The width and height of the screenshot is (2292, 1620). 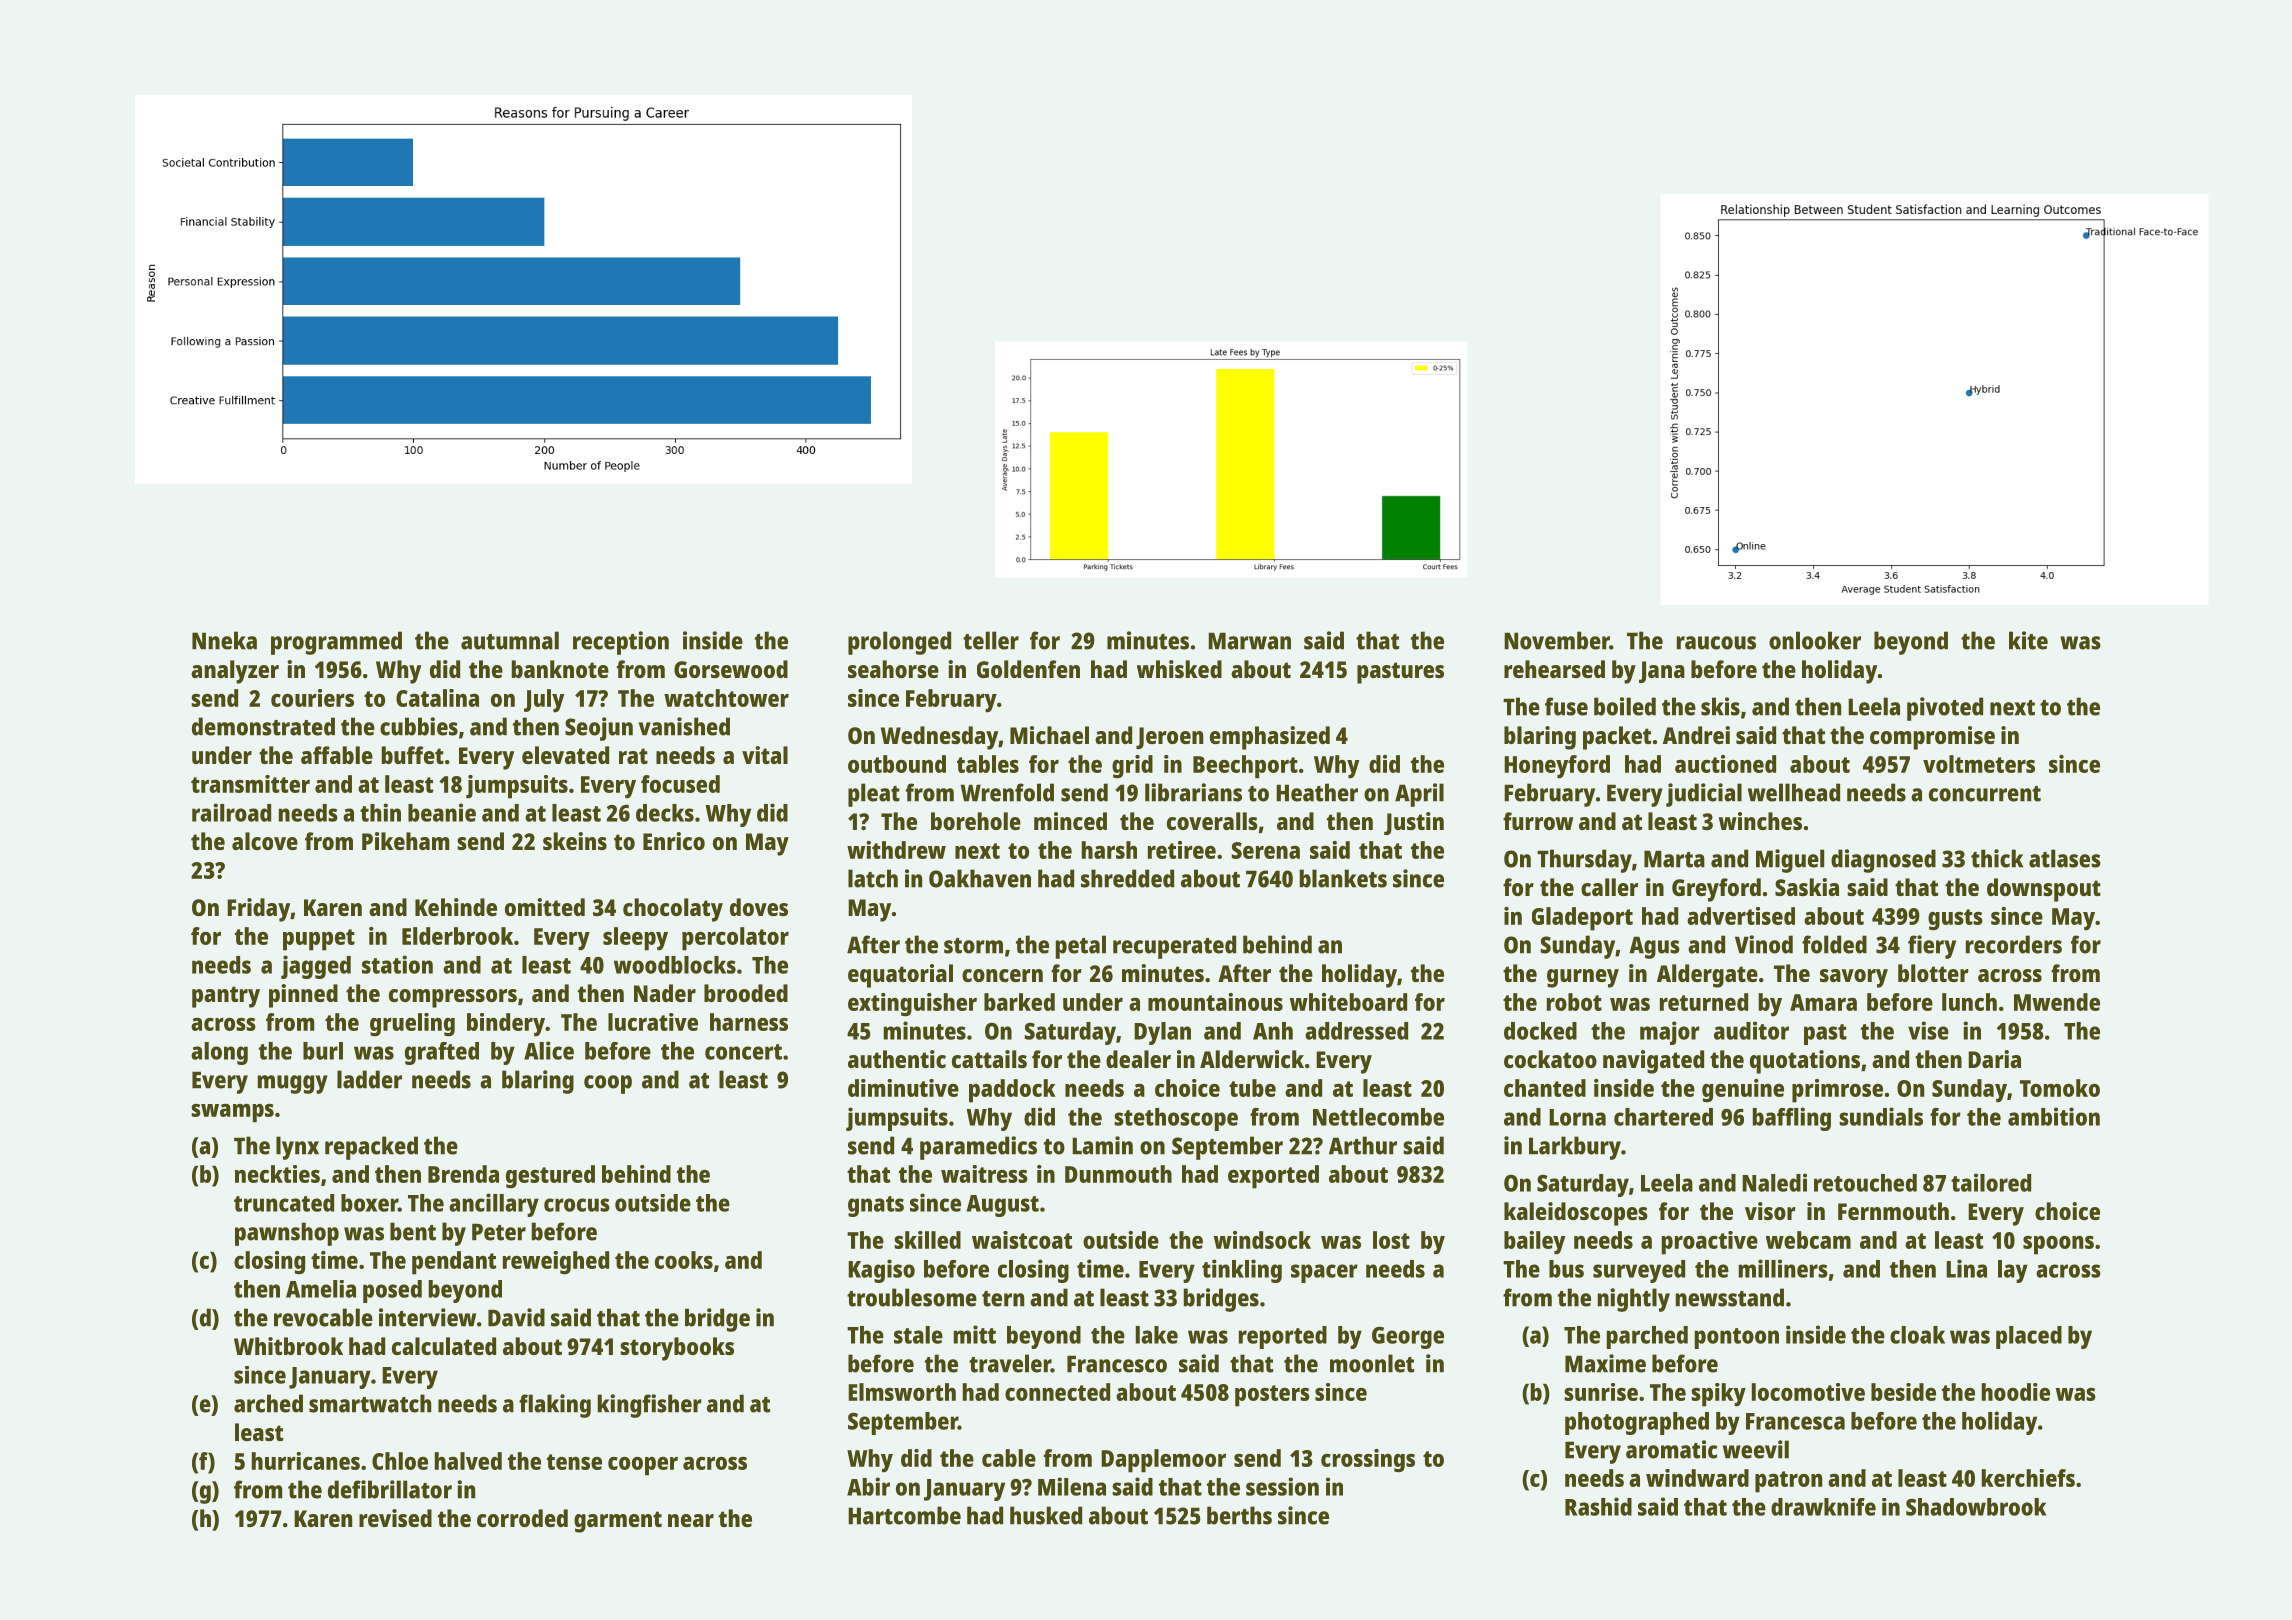 I want to click on neckties, so click(x=277, y=1174).
